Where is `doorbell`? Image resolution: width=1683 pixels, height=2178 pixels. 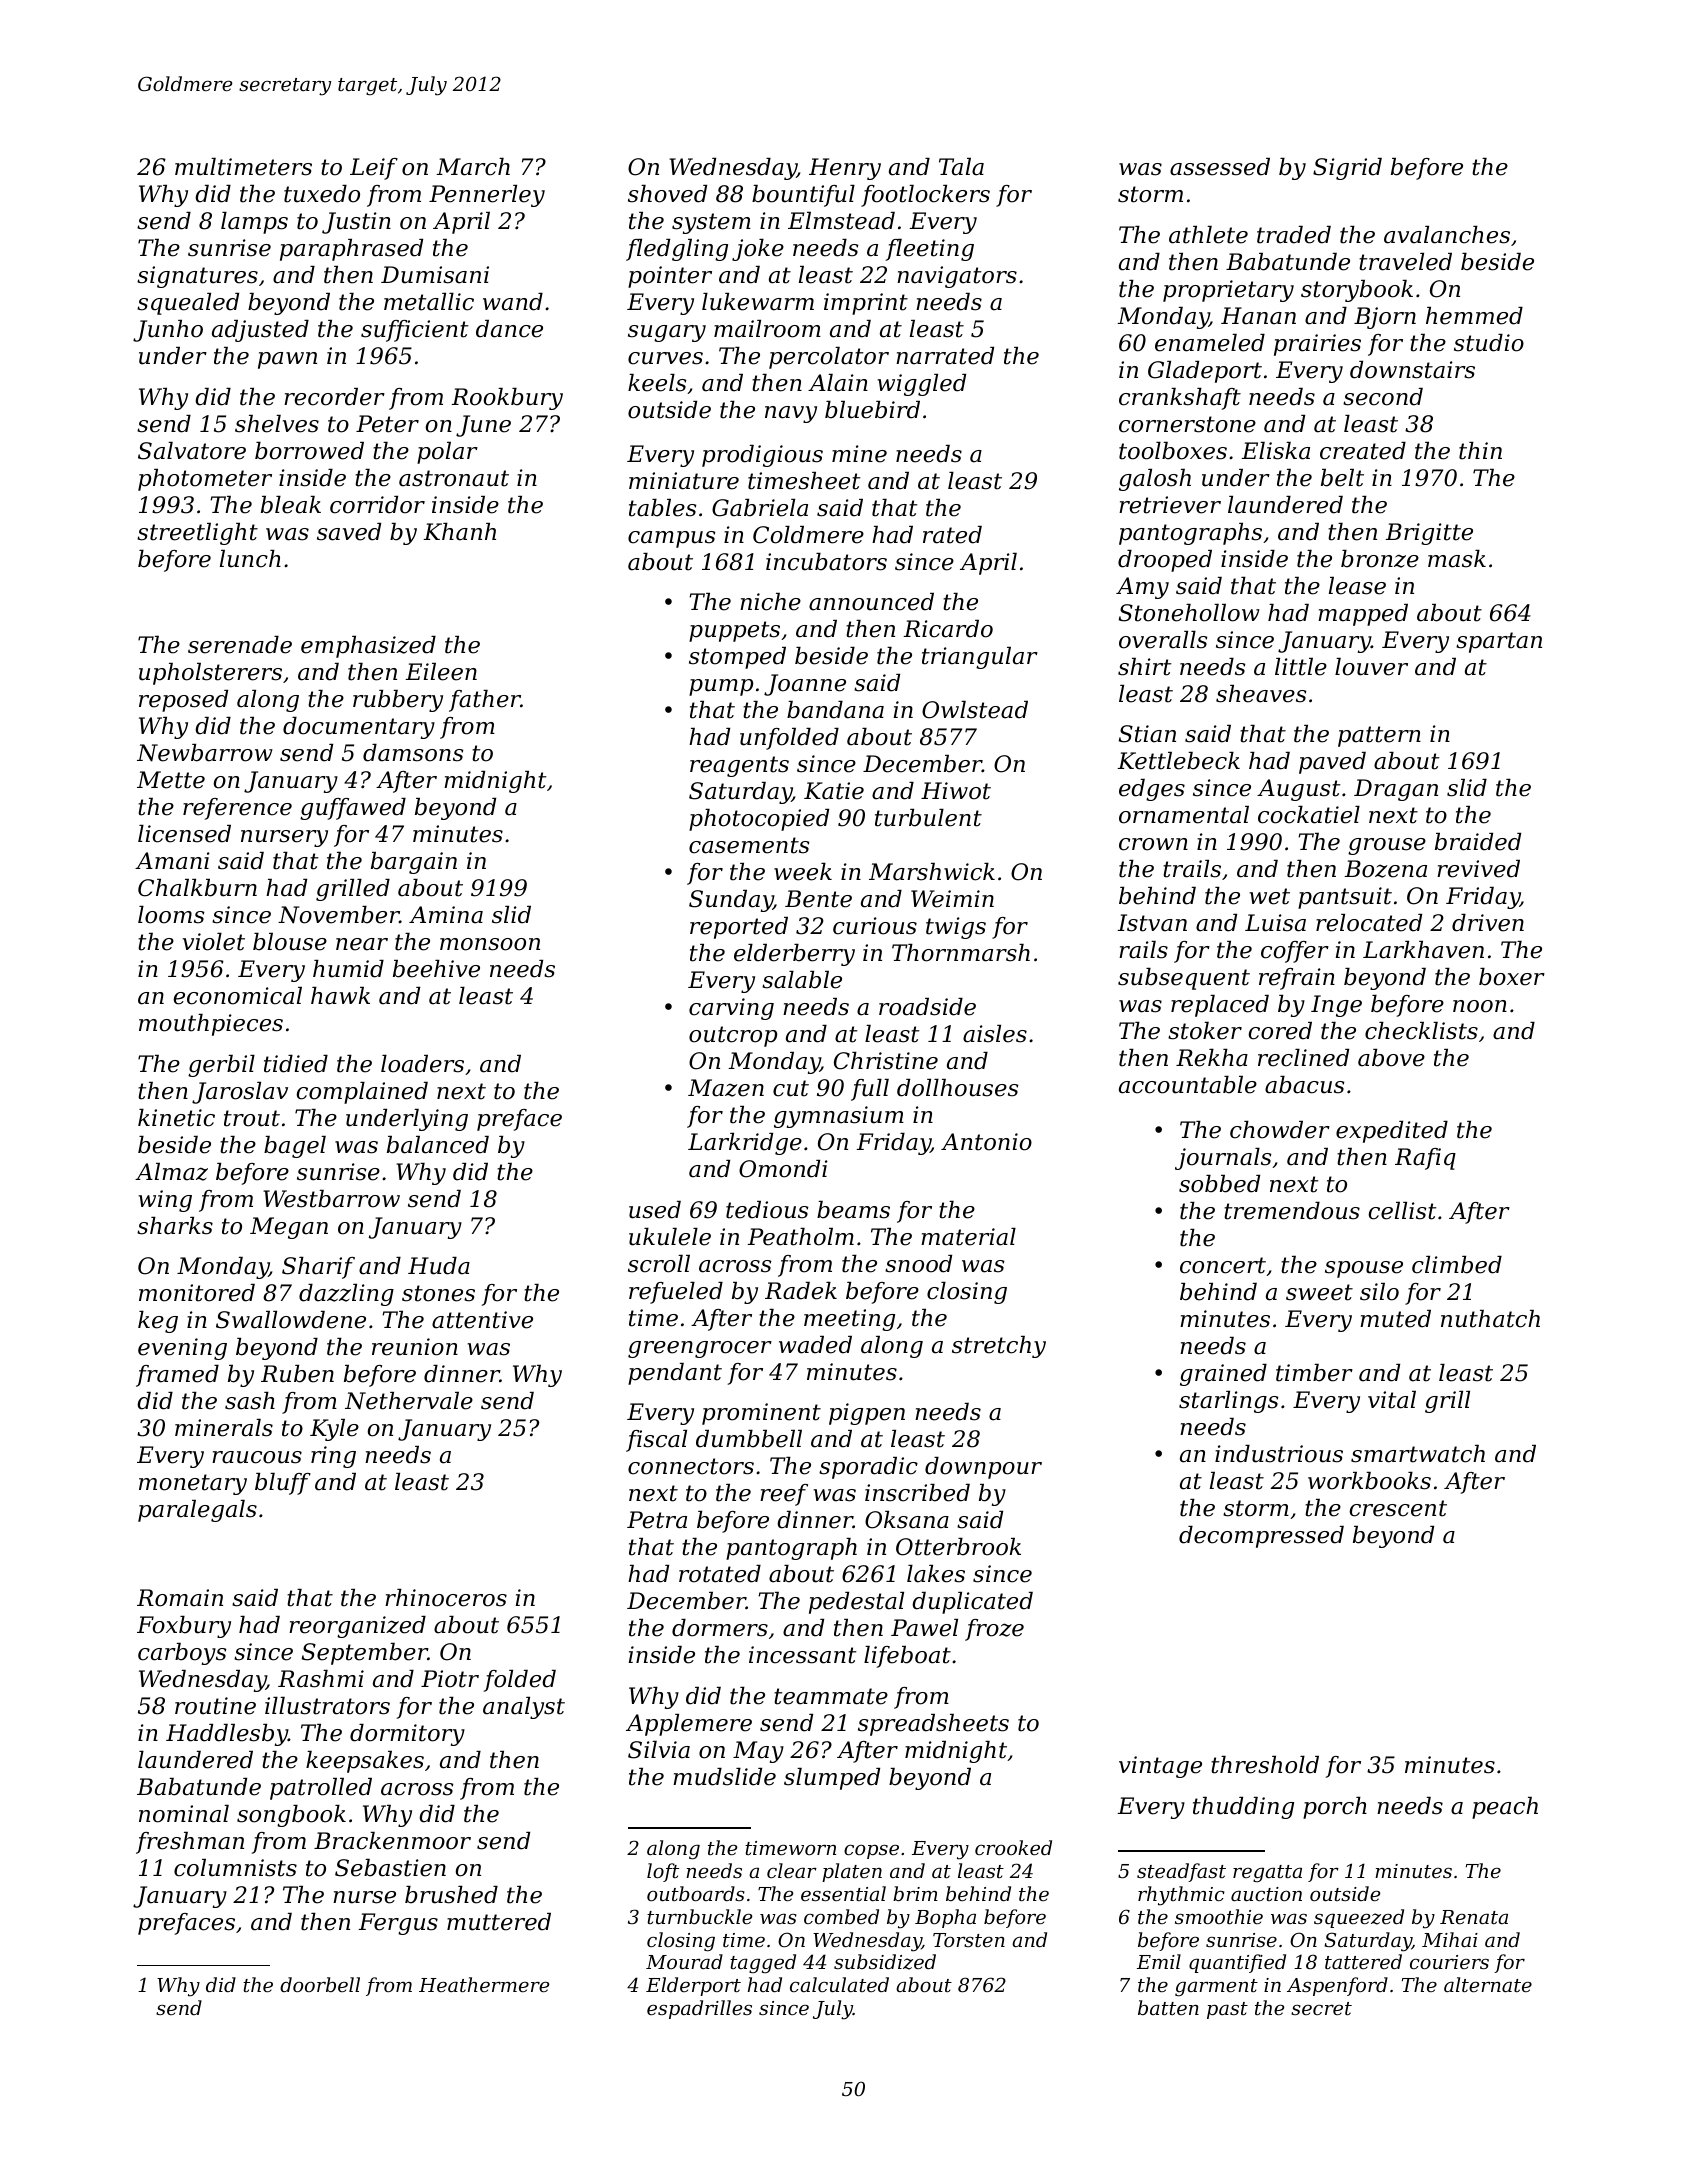 doorbell is located at coordinates (320, 1984).
